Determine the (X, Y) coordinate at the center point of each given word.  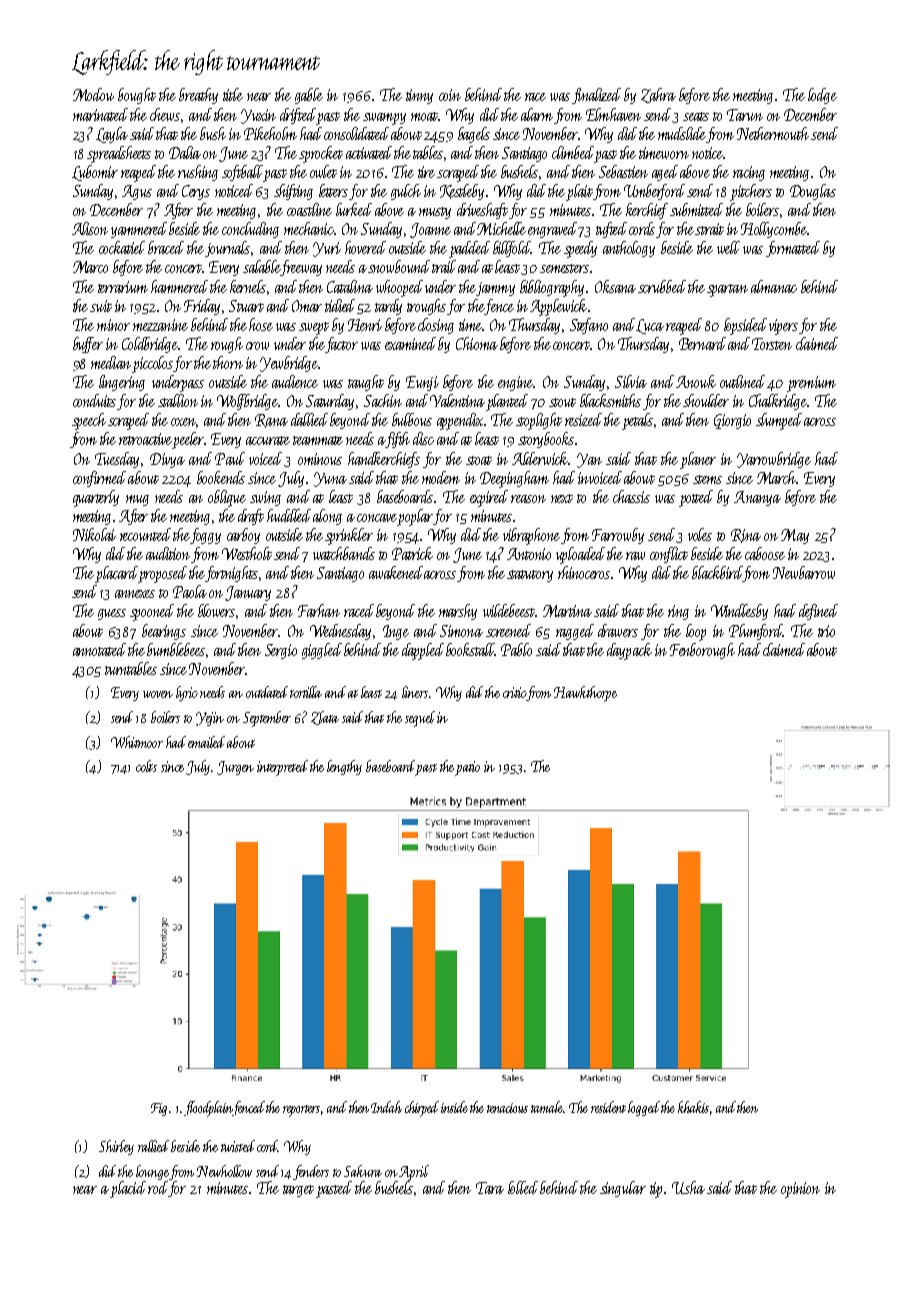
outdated (267, 692)
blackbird (717, 574)
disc (423, 438)
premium (811, 384)
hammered (179, 286)
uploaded (580, 555)
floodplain (208, 1109)
